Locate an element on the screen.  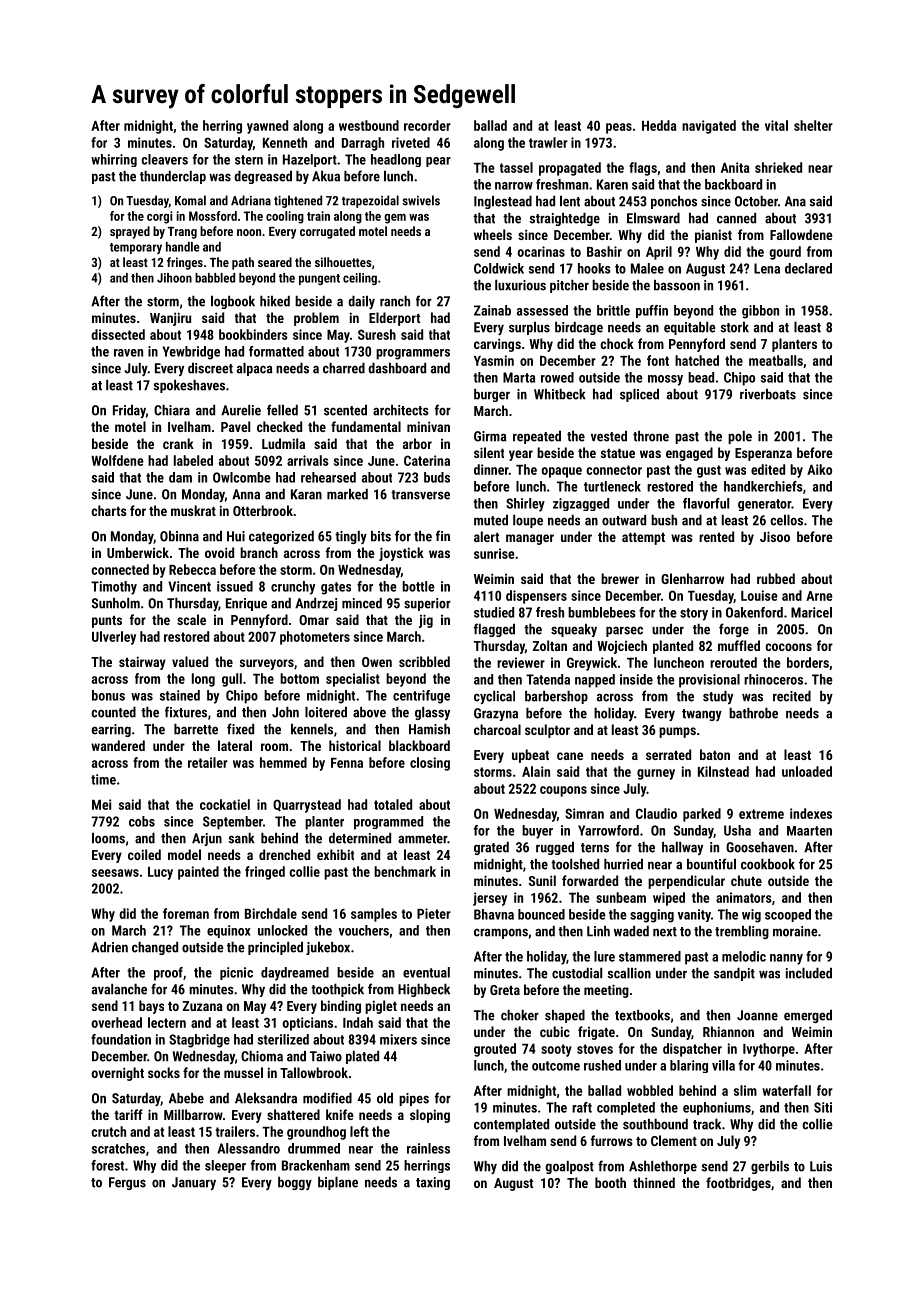
rented is located at coordinates (716, 536).
